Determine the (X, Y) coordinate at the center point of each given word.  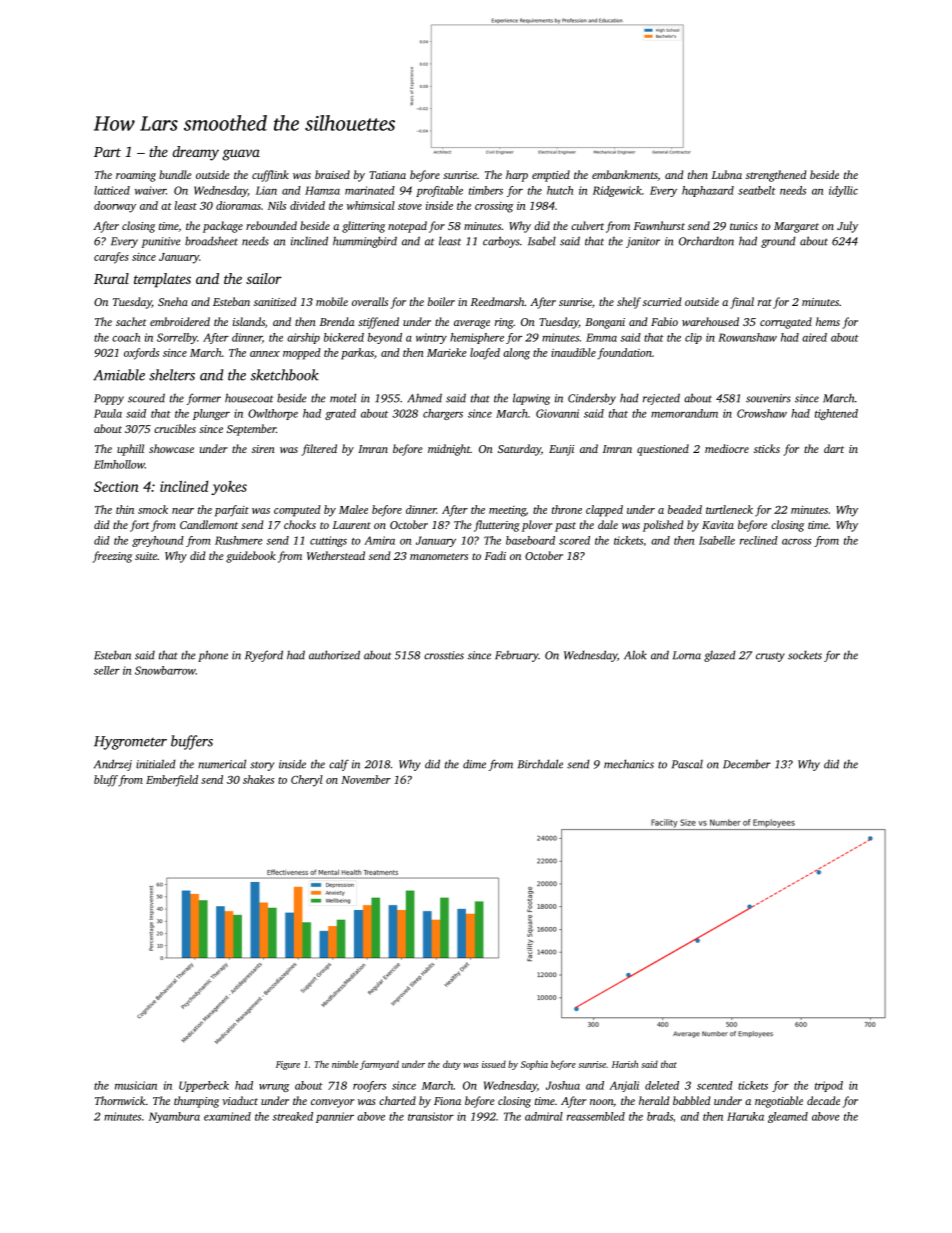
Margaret (796, 227)
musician (136, 1085)
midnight (449, 450)
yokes (229, 488)
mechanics (629, 764)
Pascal (687, 764)
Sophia (534, 1065)
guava (241, 155)
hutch (560, 190)
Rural (111, 278)
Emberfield (172, 781)
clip (693, 338)
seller (107, 670)
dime (474, 764)
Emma (601, 337)
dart (834, 448)
